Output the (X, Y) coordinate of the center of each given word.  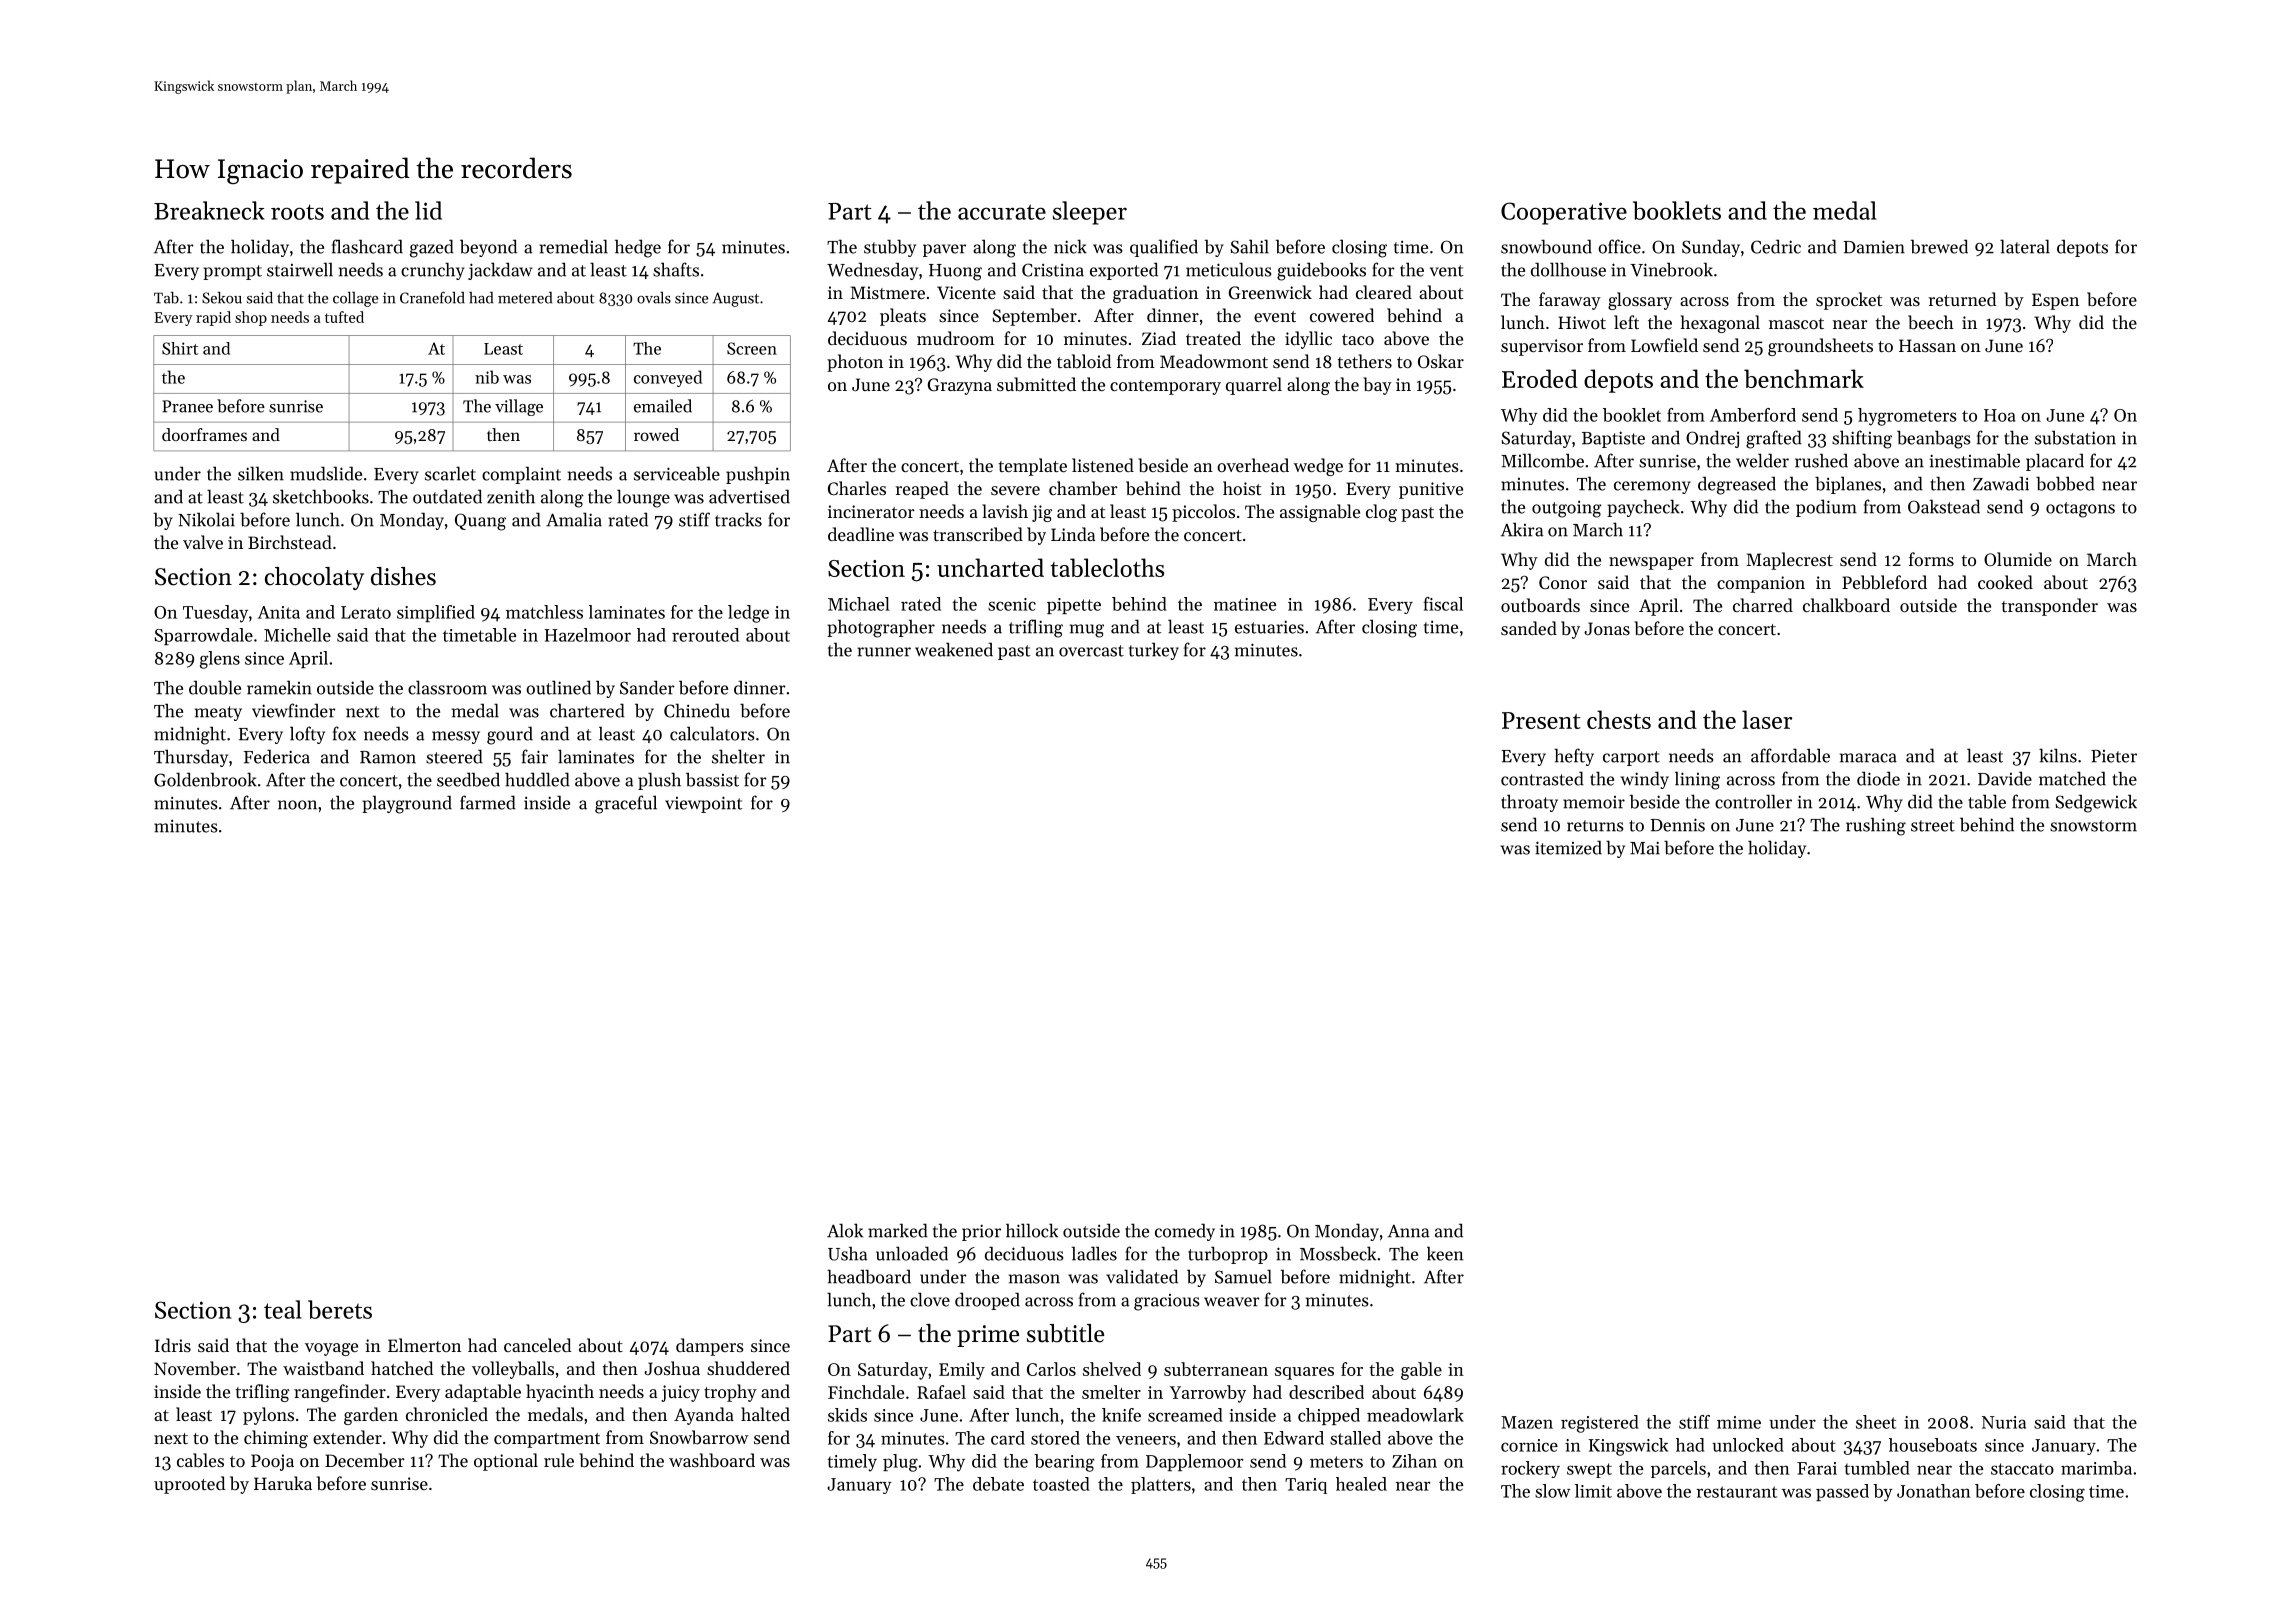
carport (1631, 758)
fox (344, 733)
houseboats (1933, 1445)
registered (1600, 1424)
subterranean (1216, 1369)
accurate (1002, 212)
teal (283, 1309)
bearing (1064, 1463)
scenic (1012, 604)
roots (297, 212)
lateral (2025, 246)
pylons (268, 1416)
